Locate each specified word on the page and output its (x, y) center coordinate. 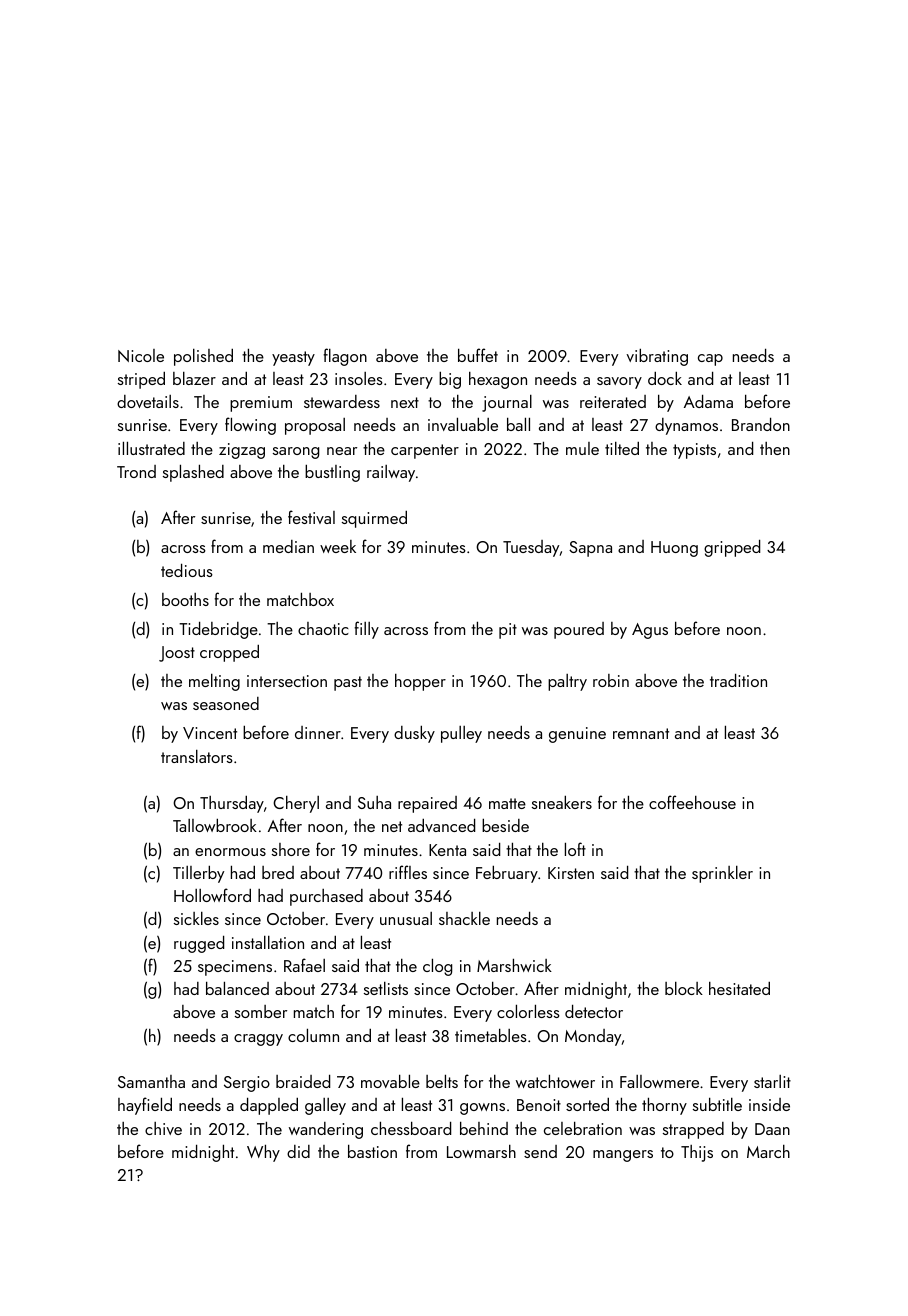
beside (505, 825)
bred (278, 872)
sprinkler (722, 874)
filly (367, 630)
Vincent (210, 733)
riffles (408, 872)
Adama (708, 401)
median (288, 546)
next (405, 402)
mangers (623, 1156)
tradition (738, 680)
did (298, 1151)
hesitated (739, 988)
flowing (250, 426)
